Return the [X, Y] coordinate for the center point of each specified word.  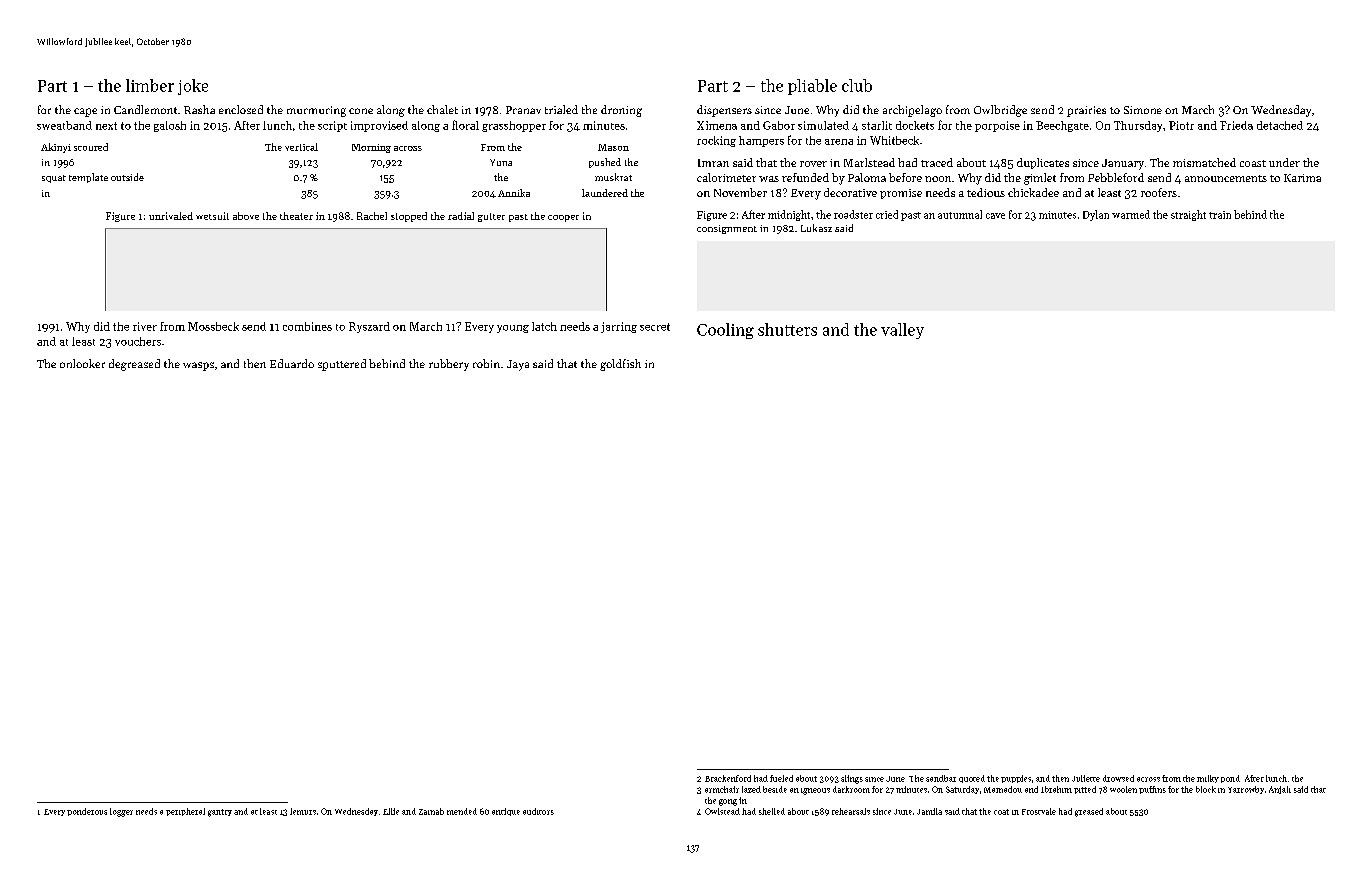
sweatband [64, 125]
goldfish [620, 365]
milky [1208, 779]
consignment [727, 229]
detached [1280, 125]
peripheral [185, 812]
